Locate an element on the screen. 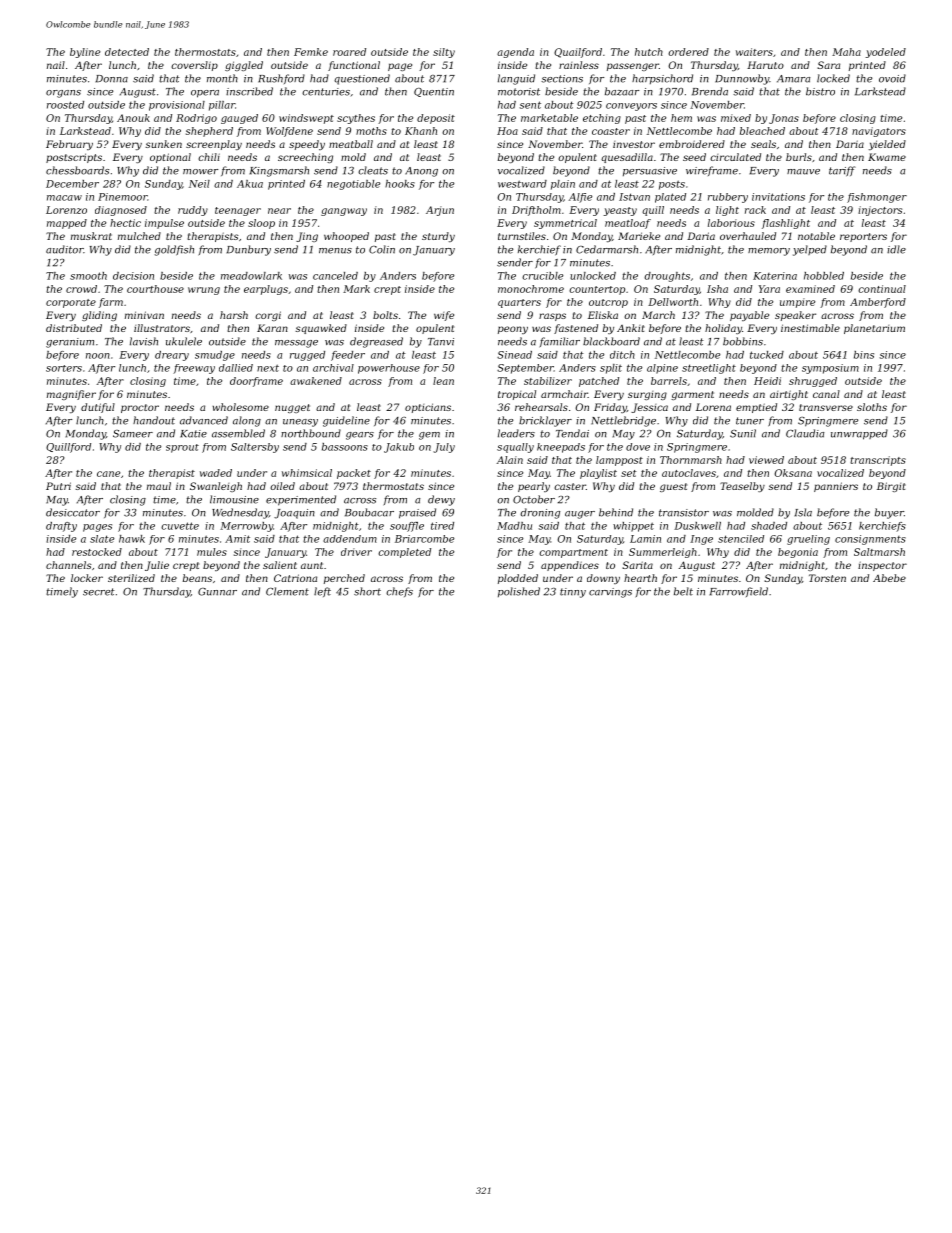 The height and width of the screenshot is (1233, 952). teenager is located at coordinates (238, 211).
